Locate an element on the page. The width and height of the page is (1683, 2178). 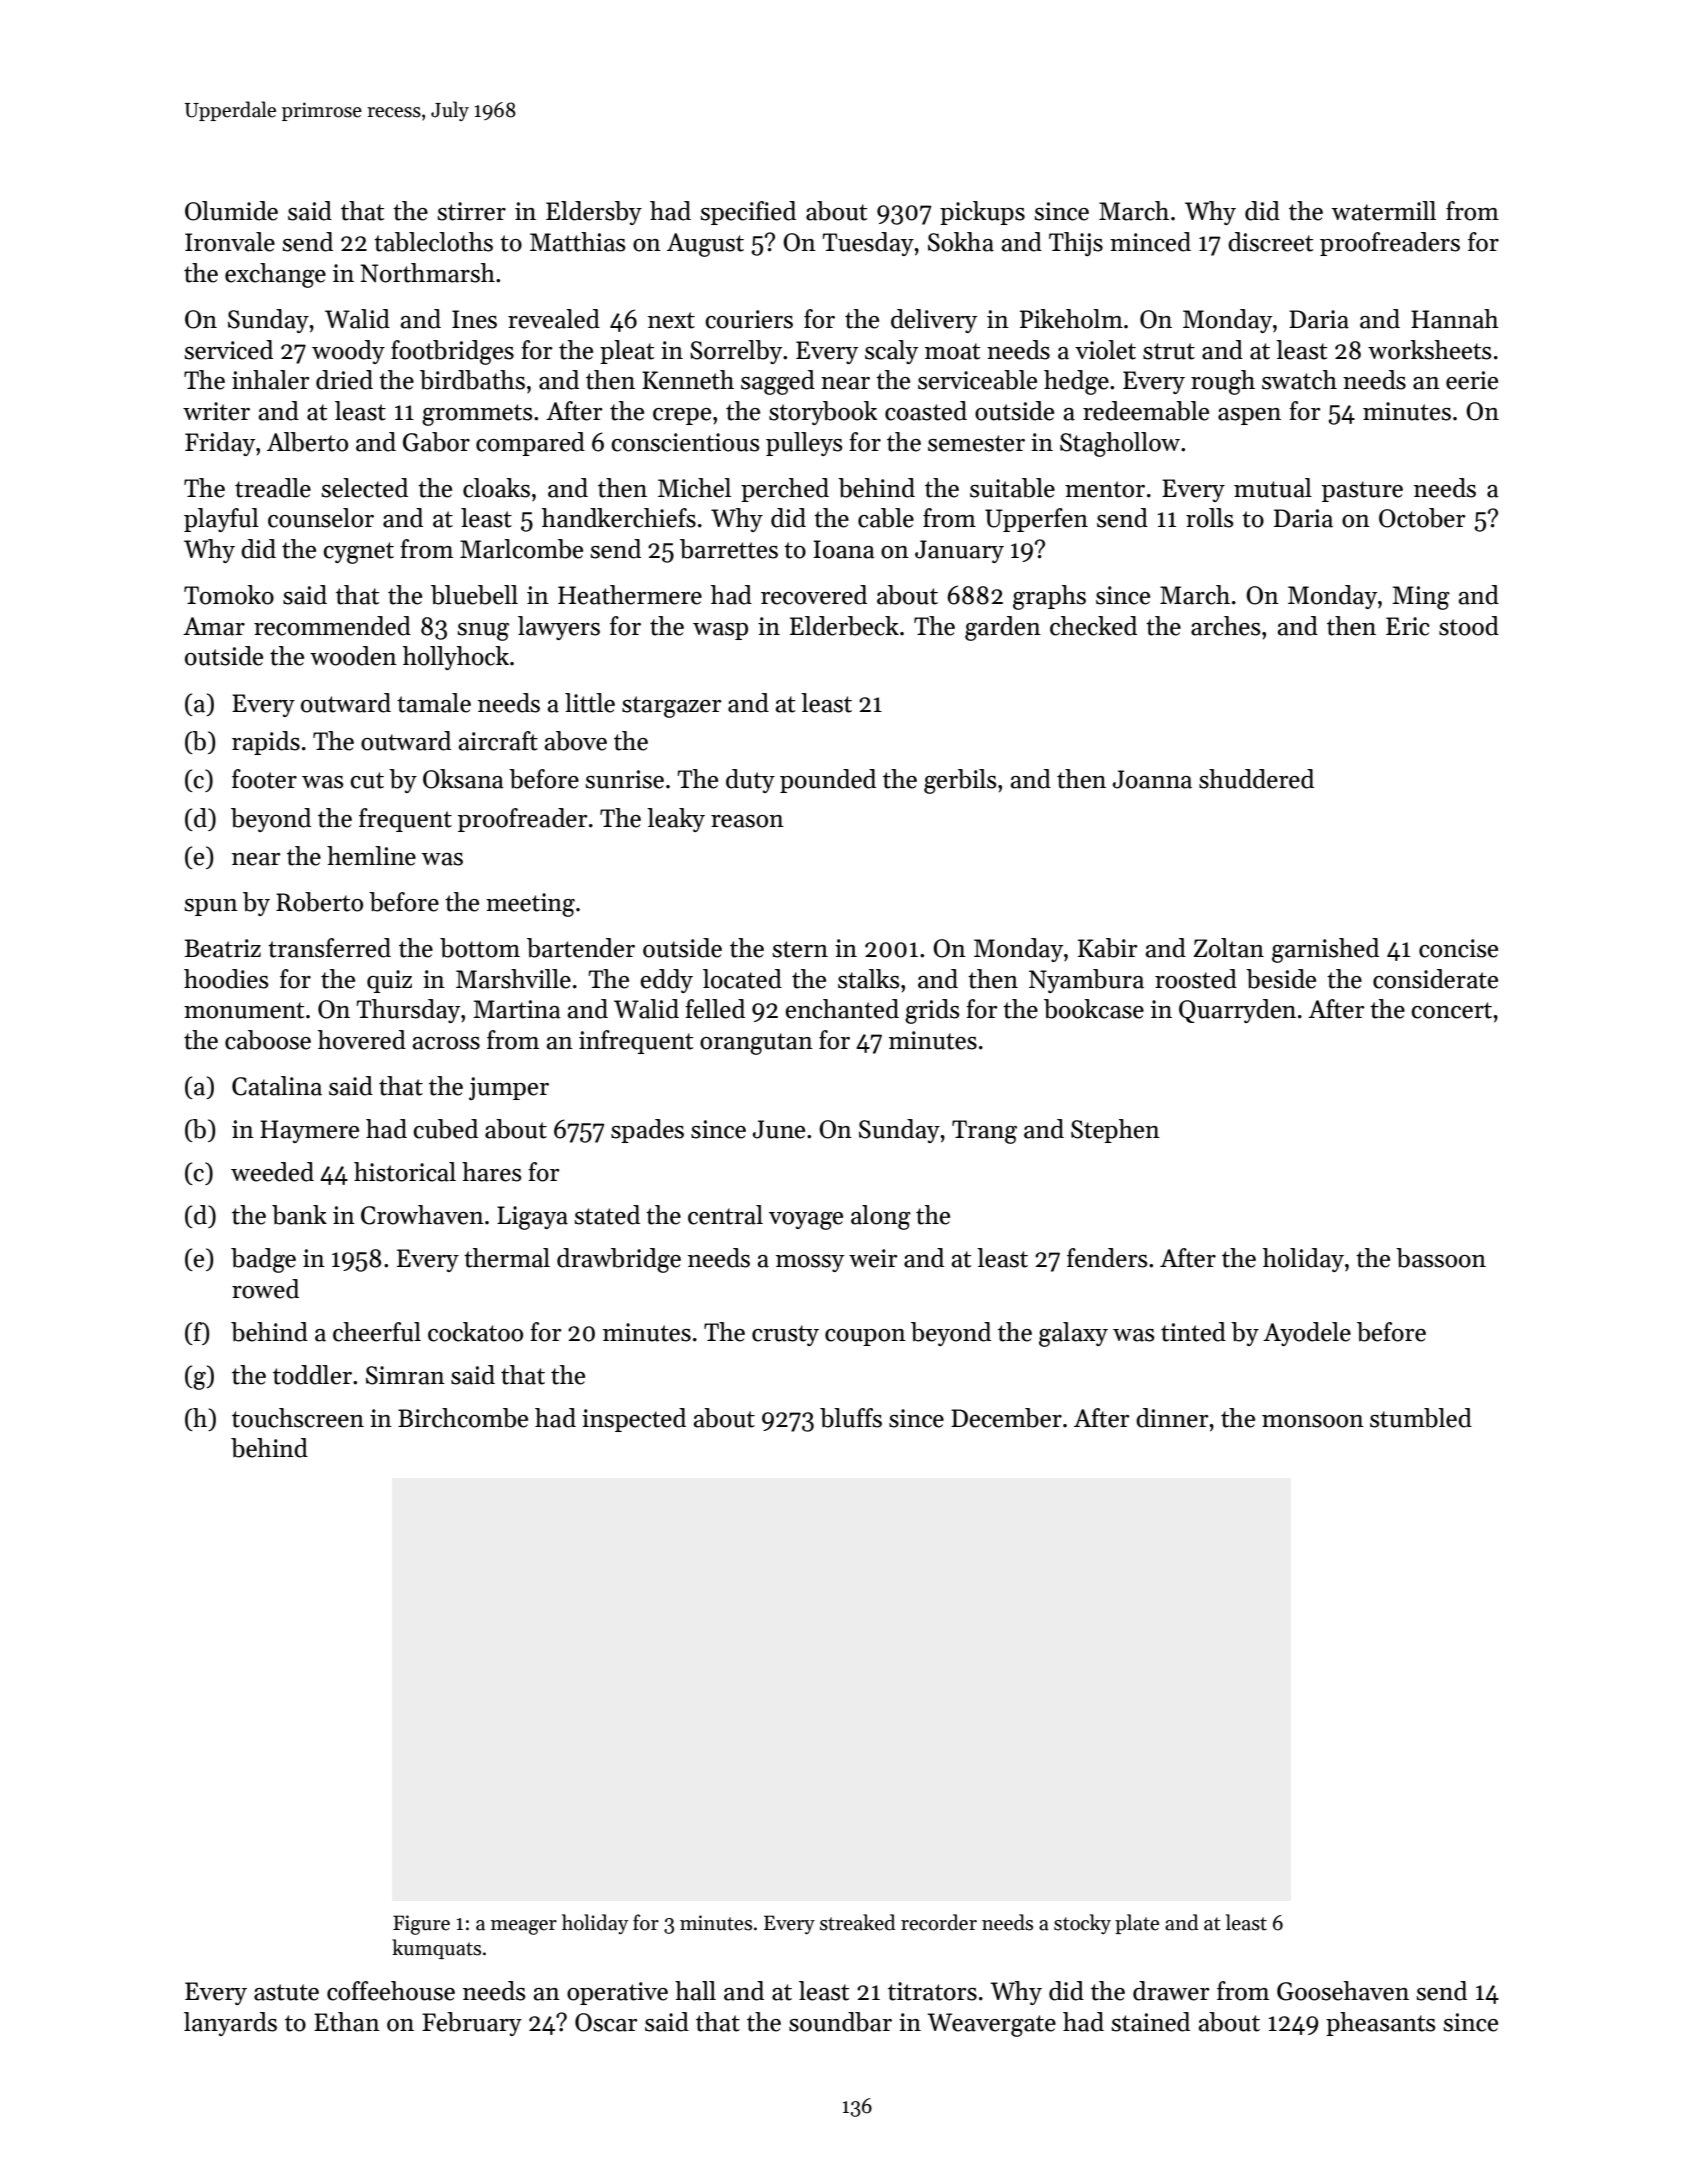
concise is located at coordinates (1458, 948).
